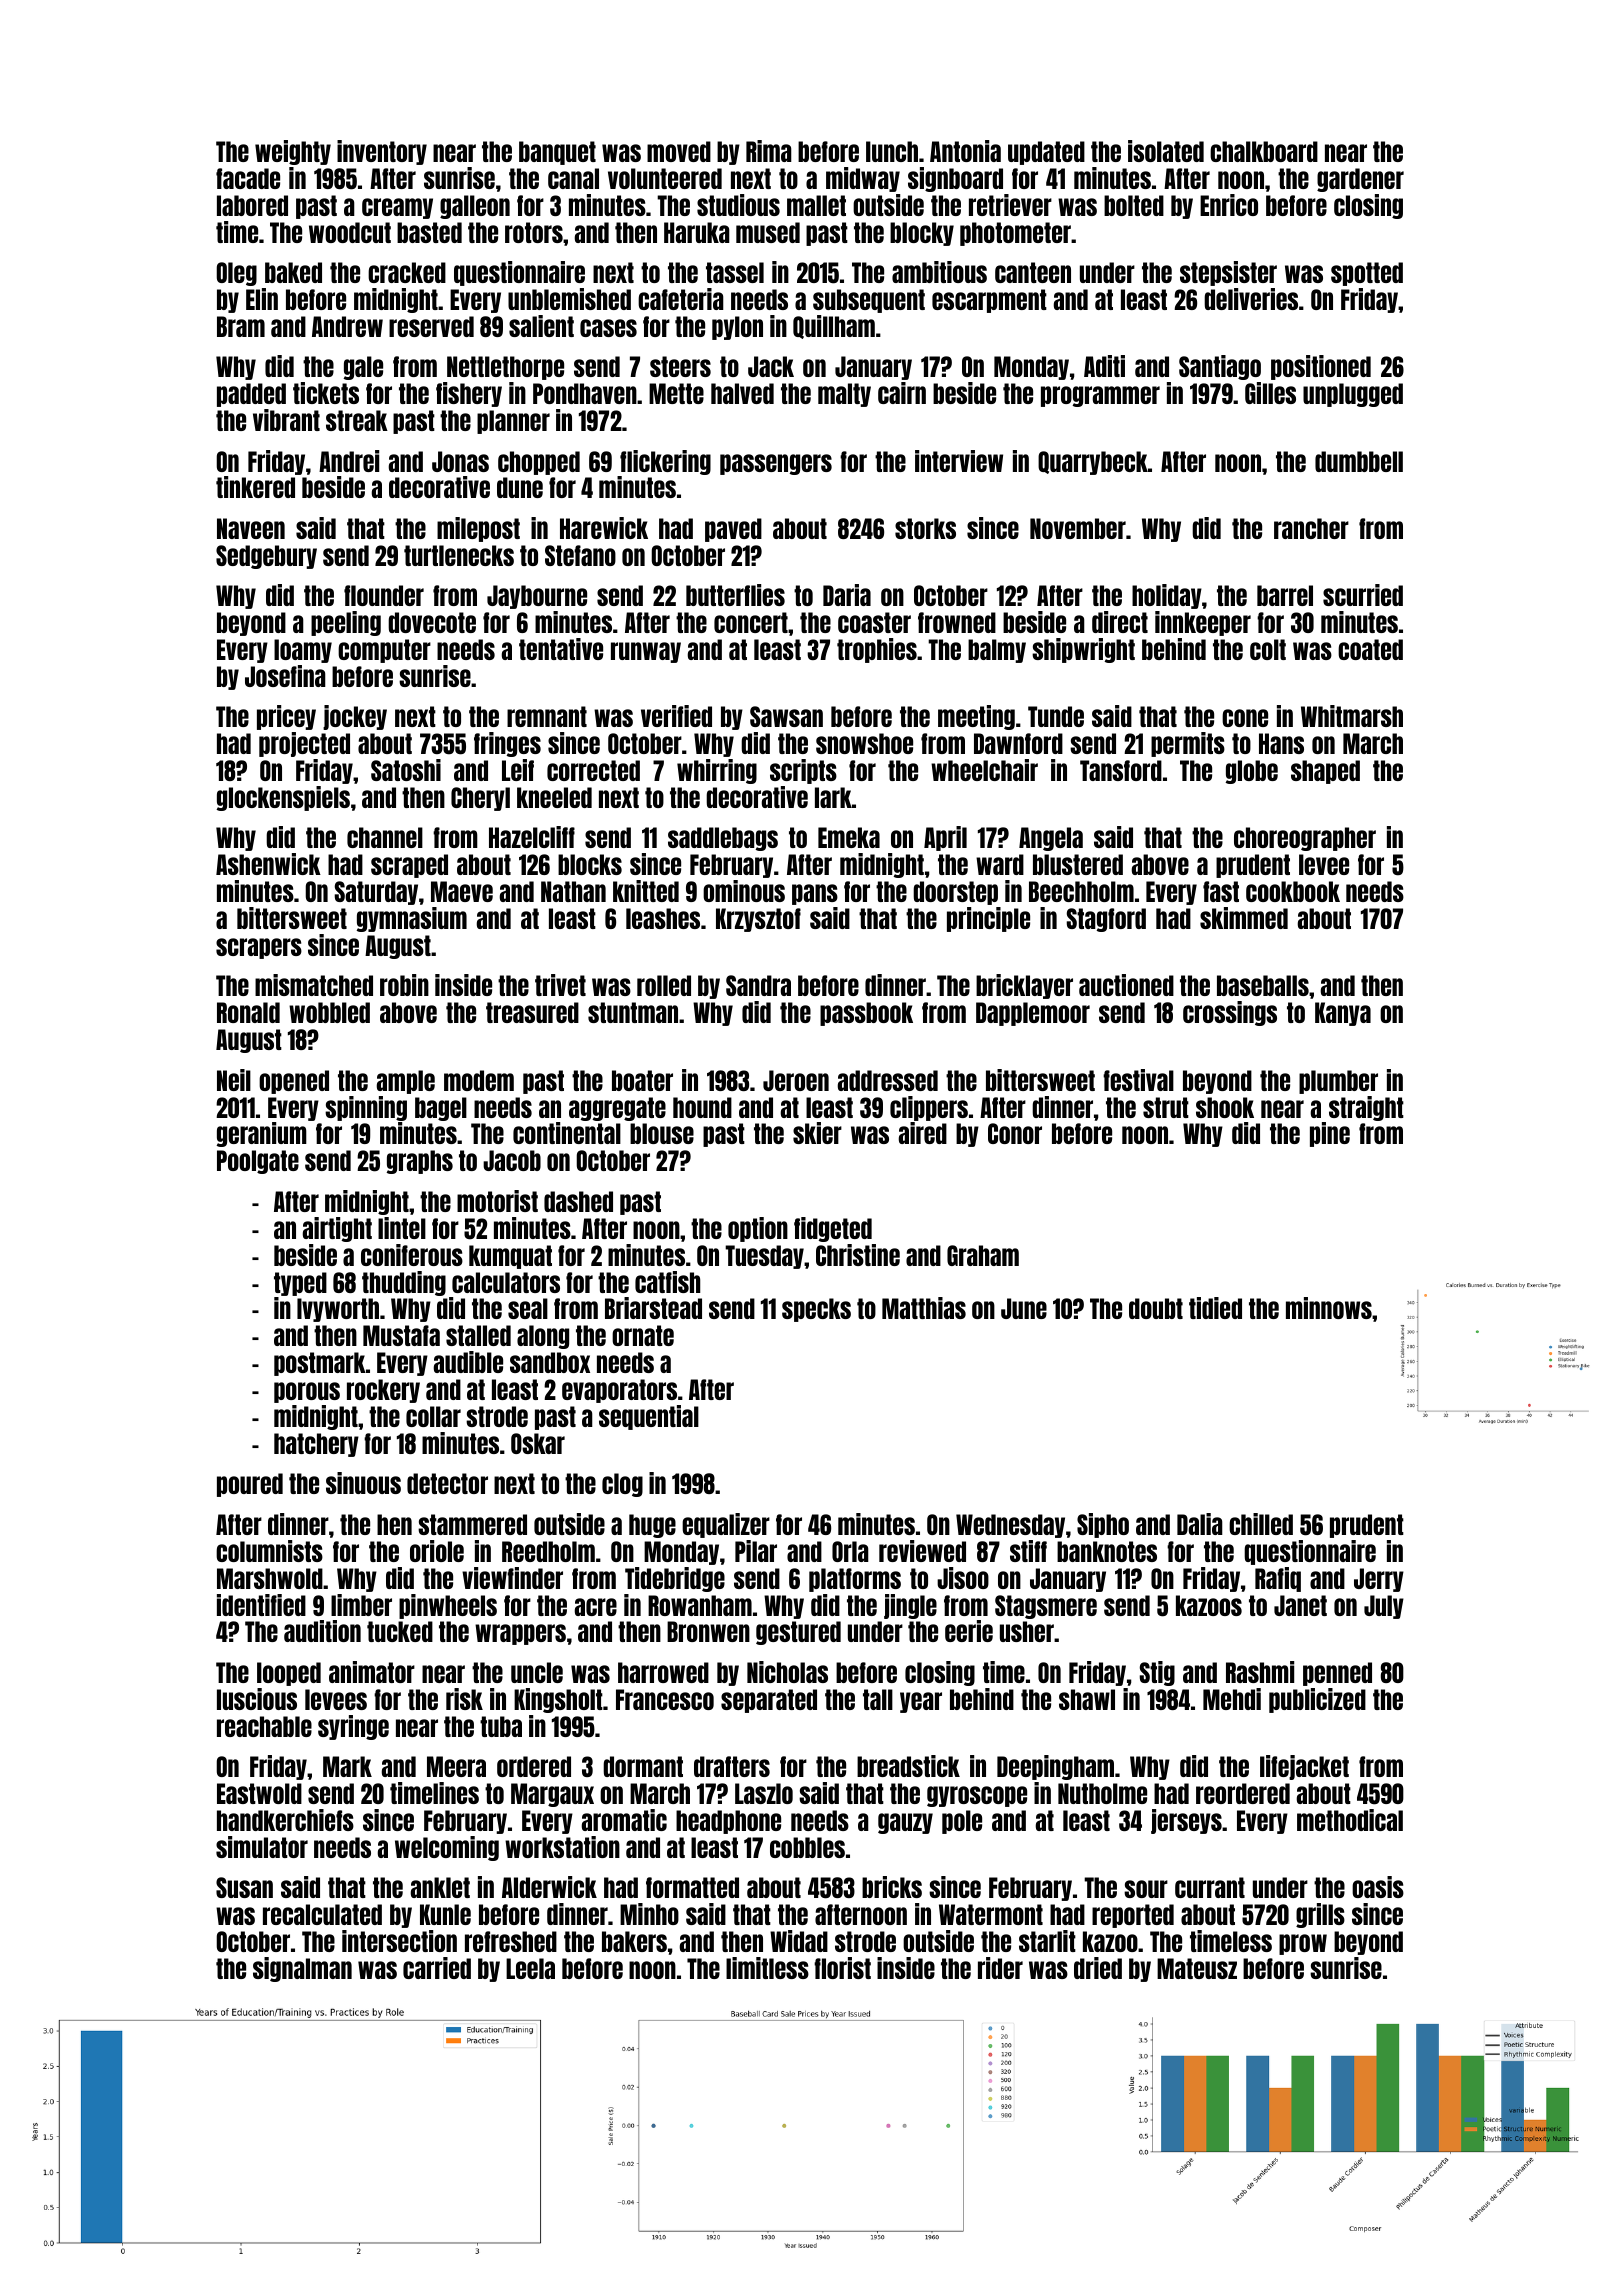 The width and height of the page is (1620, 2292). Describe the element at coordinates (1252, 772) in the page. I see `globe` at that location.
